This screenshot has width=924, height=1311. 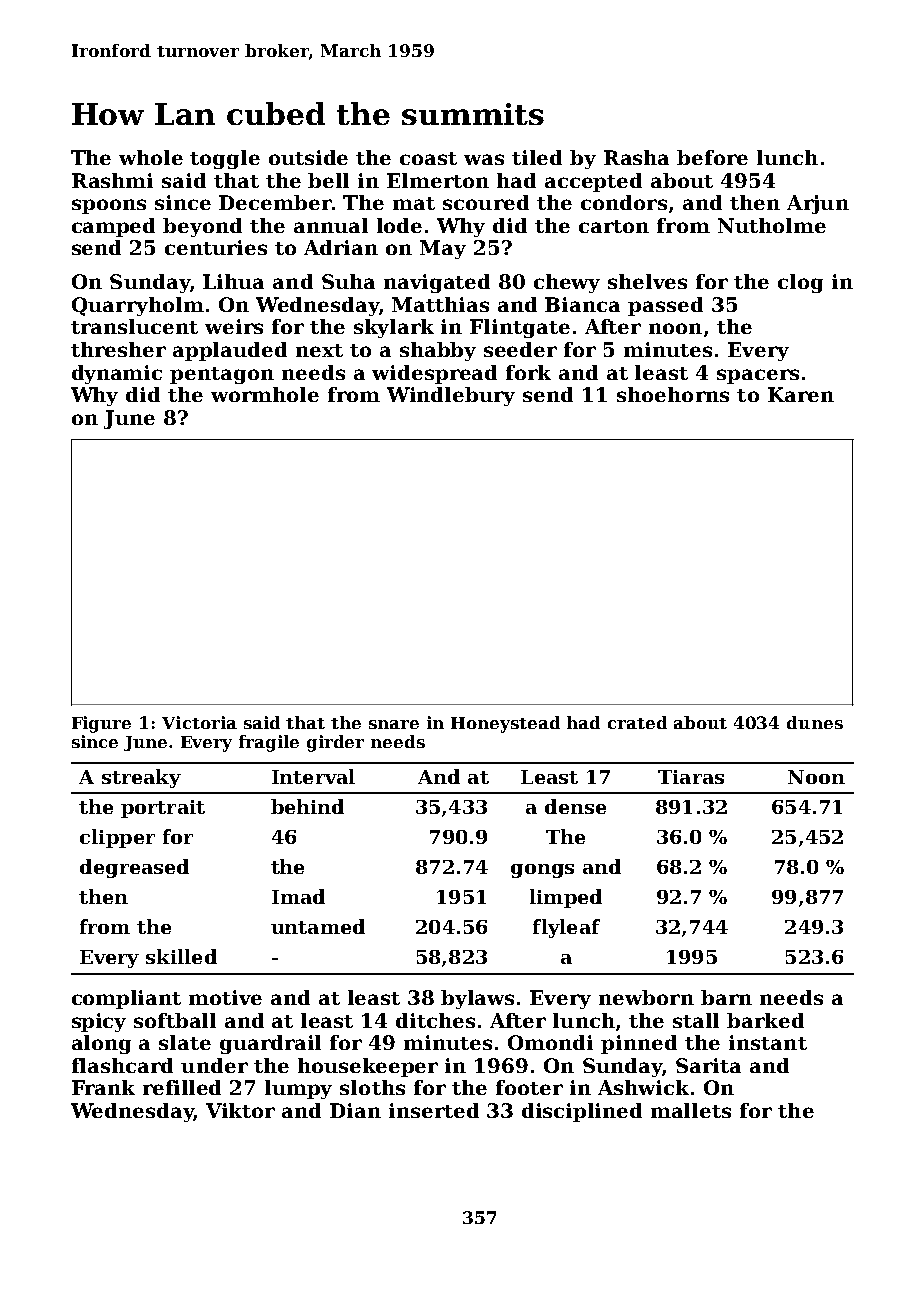 What do you see at coordinates (726, 997) in the screenshot?
I see `barn` at bounding box center [726, 997].
